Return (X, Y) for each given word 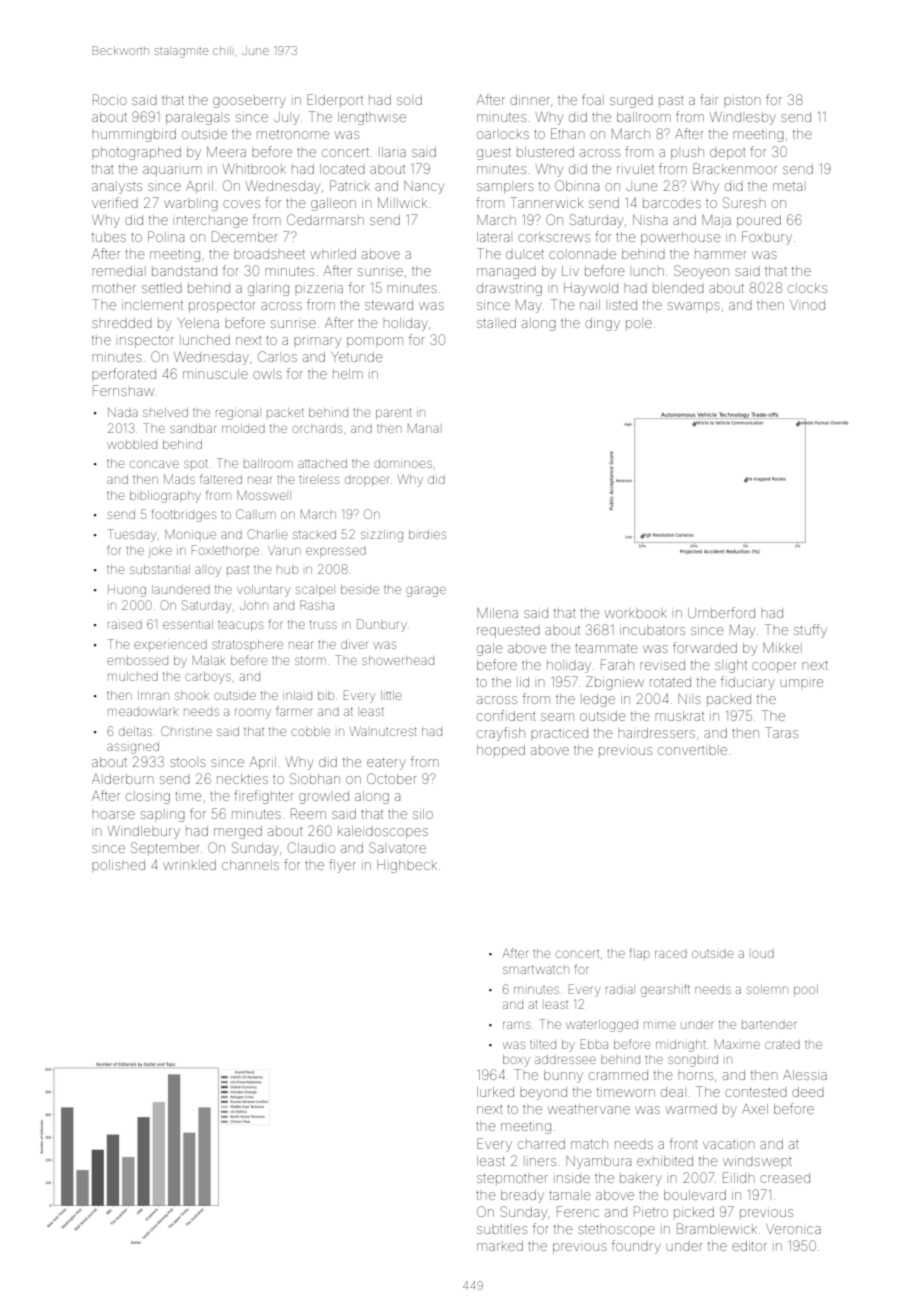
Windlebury (144, 832)
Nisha (650, 220)
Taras (781, 732)
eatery (386, 764)
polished (118, 865)
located (342, 169)
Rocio (110, 99)
